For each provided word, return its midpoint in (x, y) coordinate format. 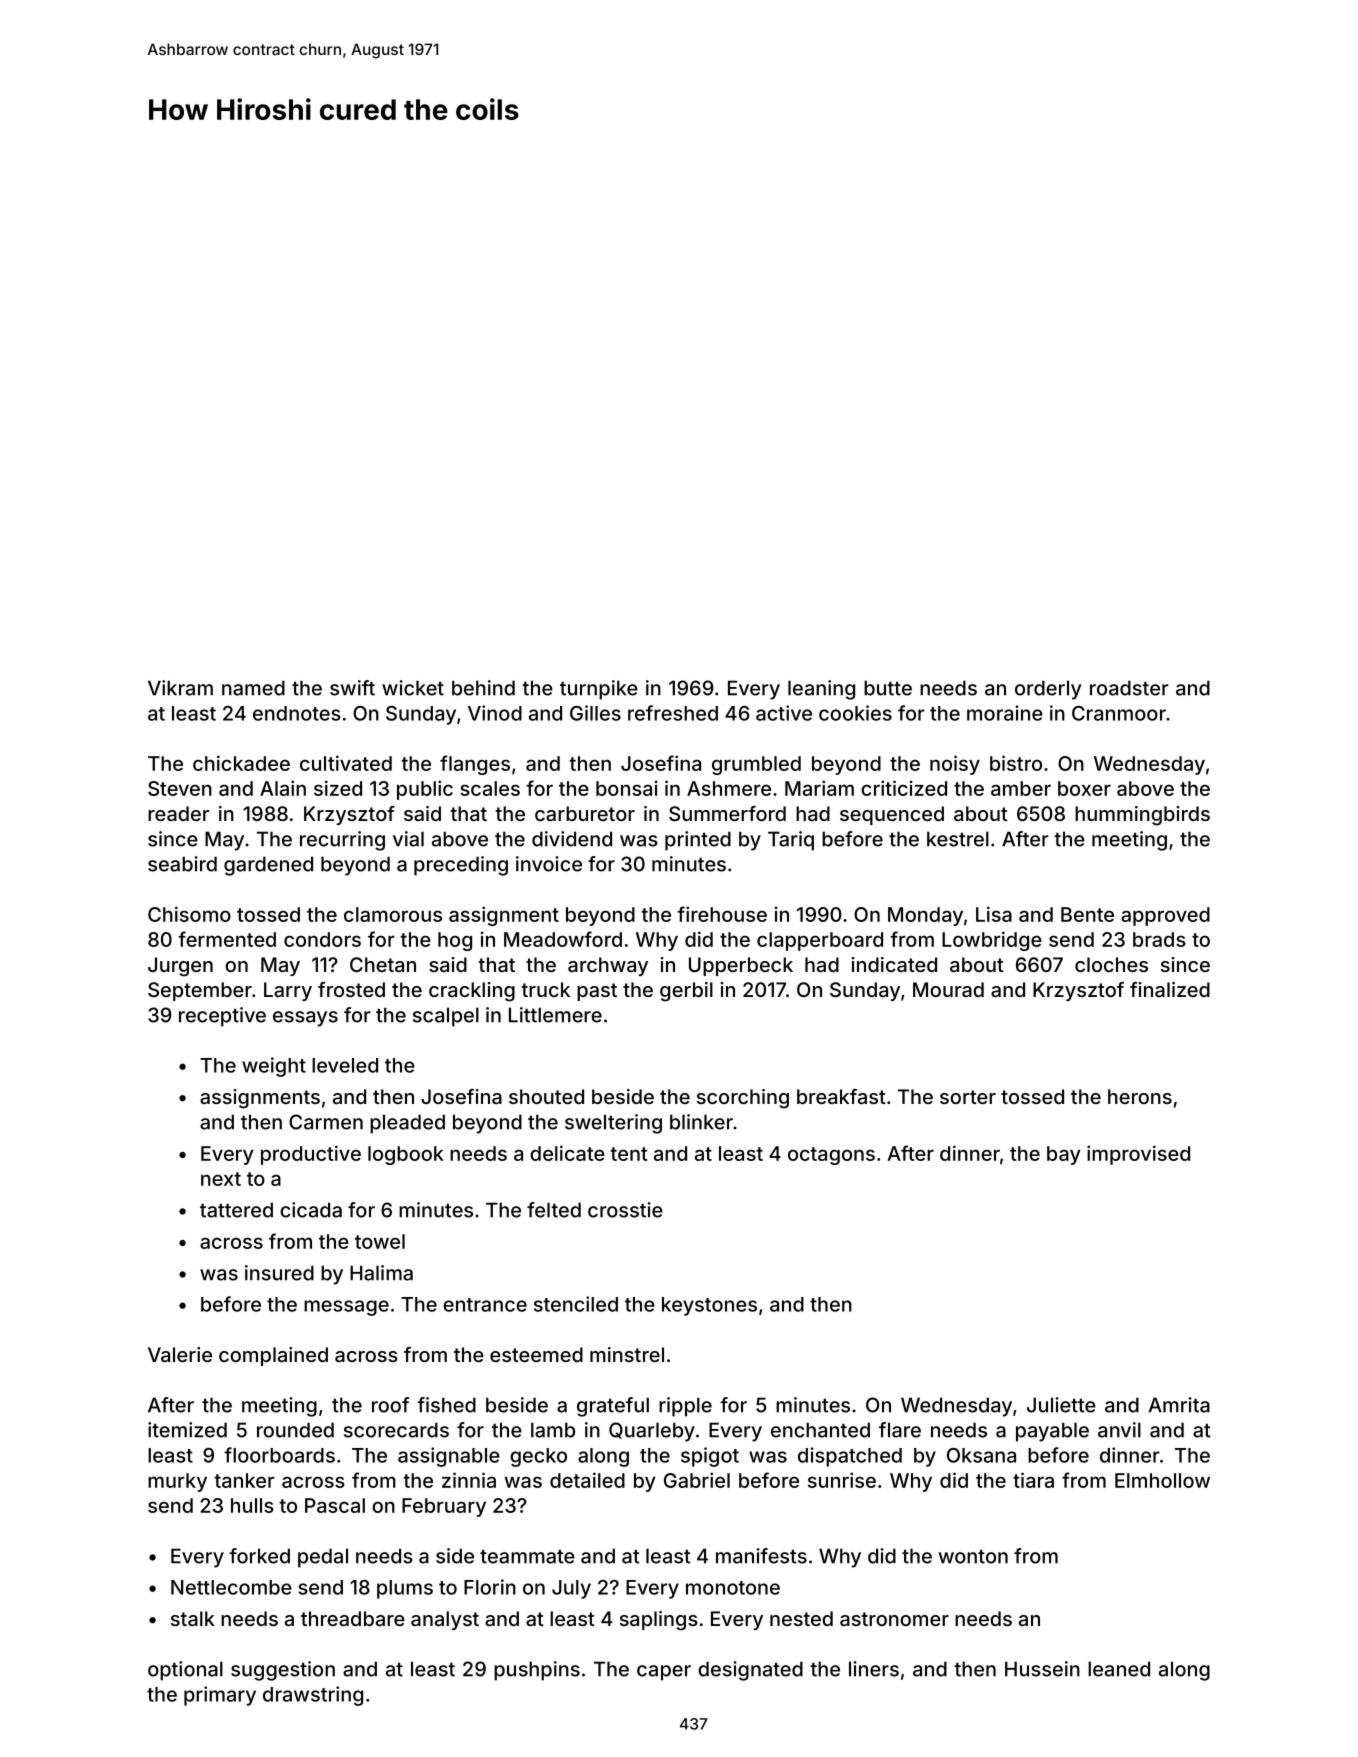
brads (1159, 939)
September (200, 991)
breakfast (841, 1096)
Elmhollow (1162, 1480)
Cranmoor (1119, 713)
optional (185, 1671)
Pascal (335, 1505)
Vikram (180, 688)
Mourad (948, 989)
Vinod (495, 713)
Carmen (326, 1122)
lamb (553, 1430)
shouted (546, 1096)
